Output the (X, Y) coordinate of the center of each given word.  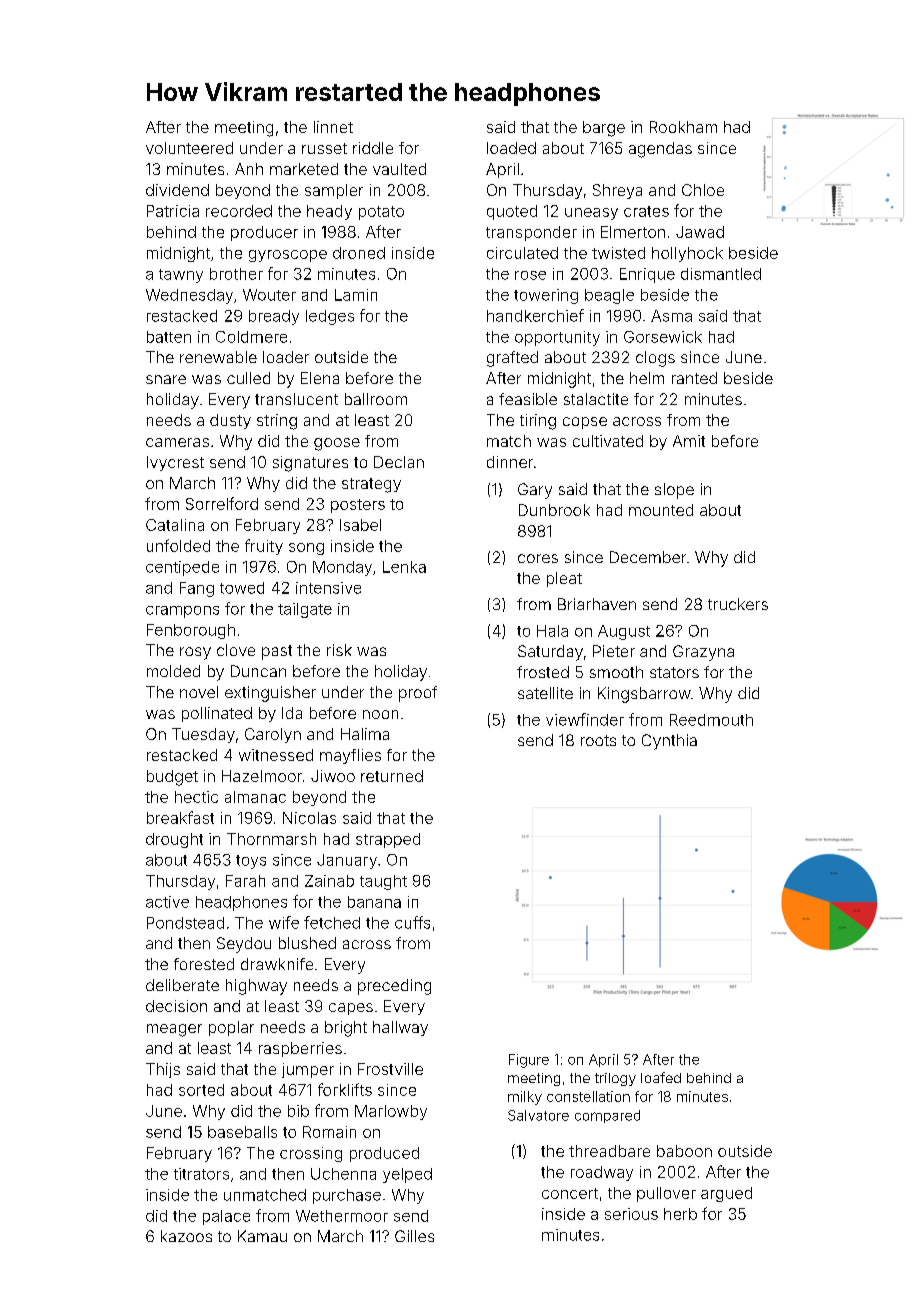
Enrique (647, 275)
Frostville (390, 1069)
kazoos (186, 1236)
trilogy (615, 1079)
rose (530, 275)
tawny (181, 276)
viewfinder (585, 719)
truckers (738, 604)
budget (172, 778)
